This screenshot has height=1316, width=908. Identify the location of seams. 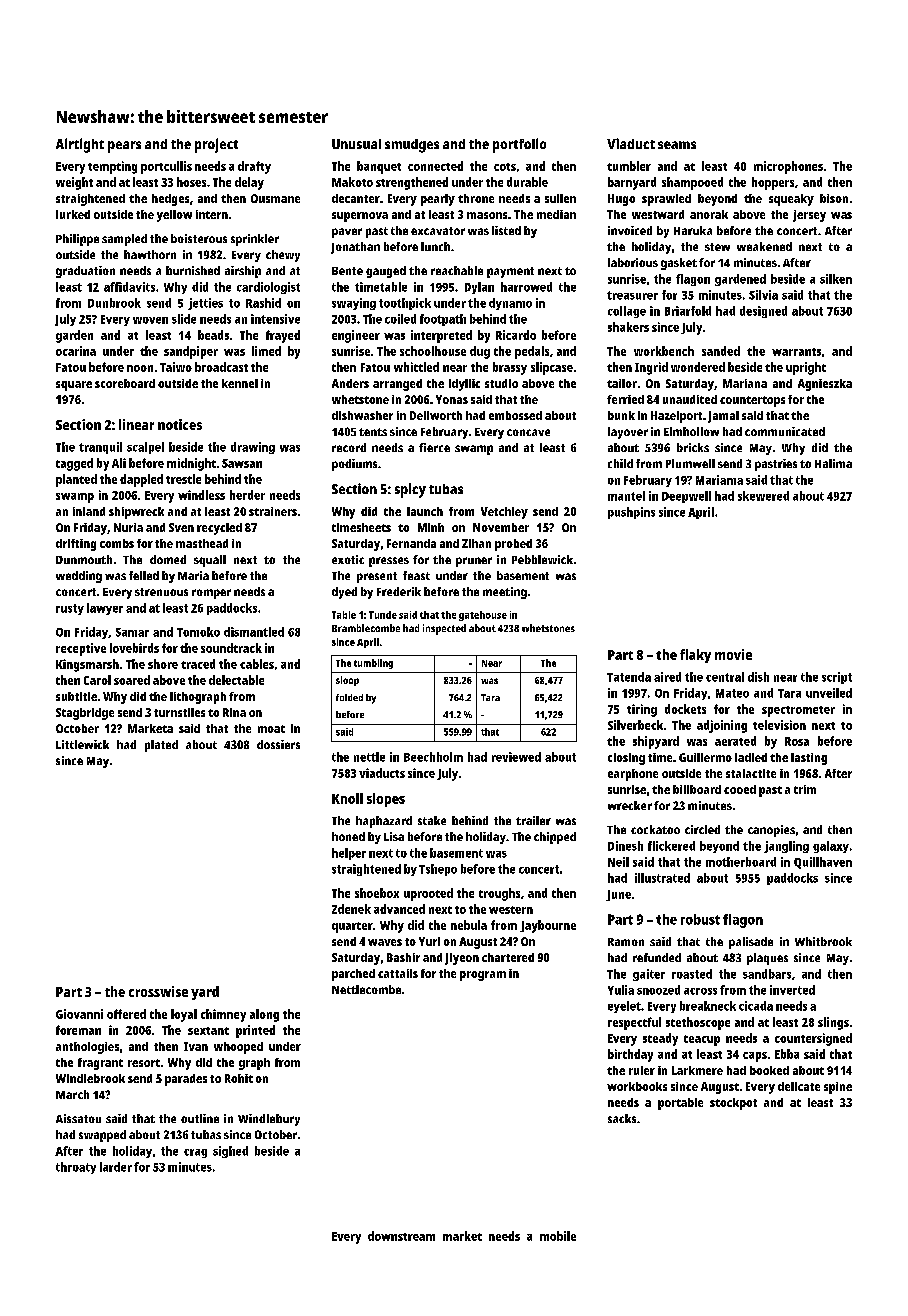
(677, 145).
